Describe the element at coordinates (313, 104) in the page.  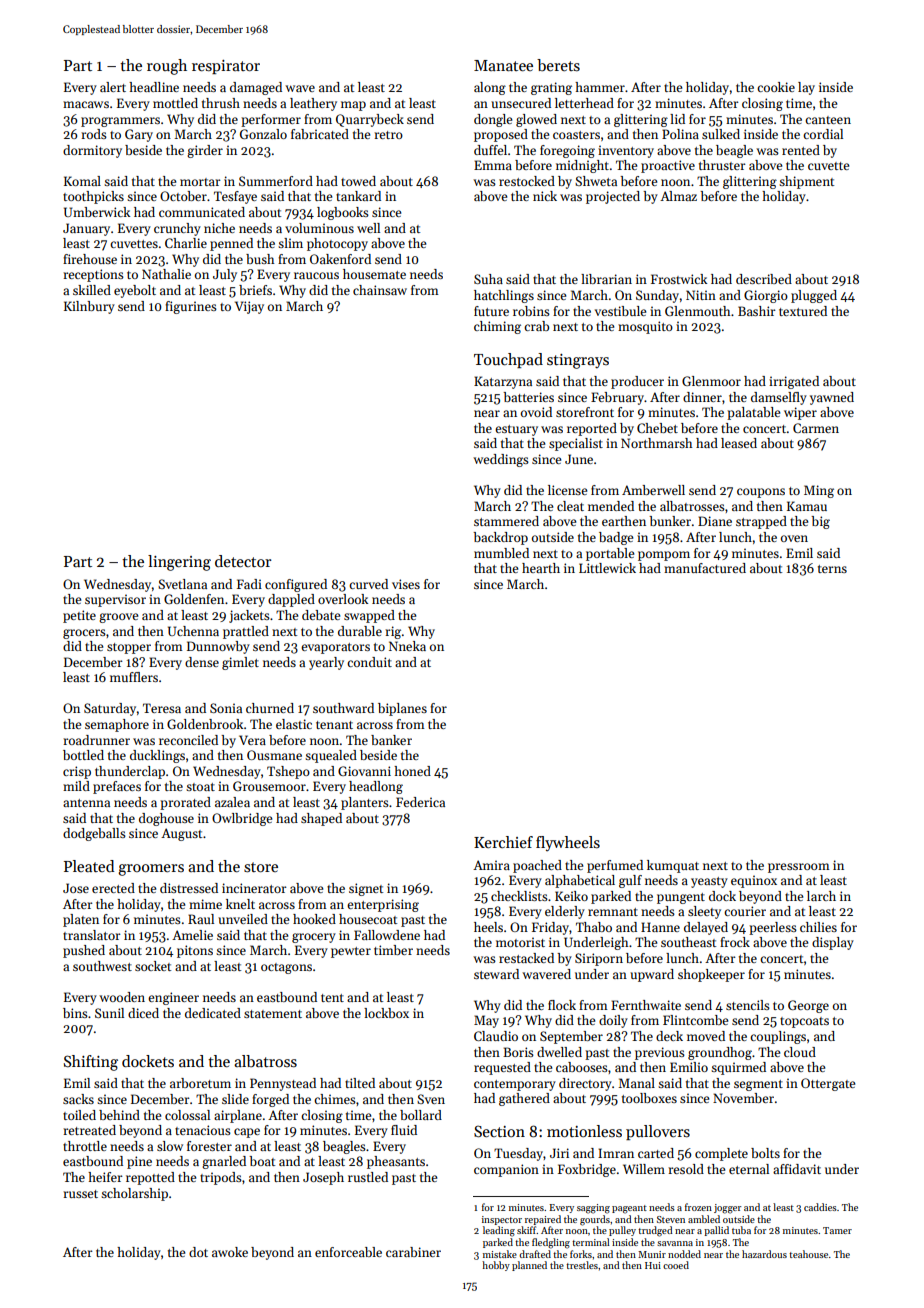
I see `leathery` at that location.
